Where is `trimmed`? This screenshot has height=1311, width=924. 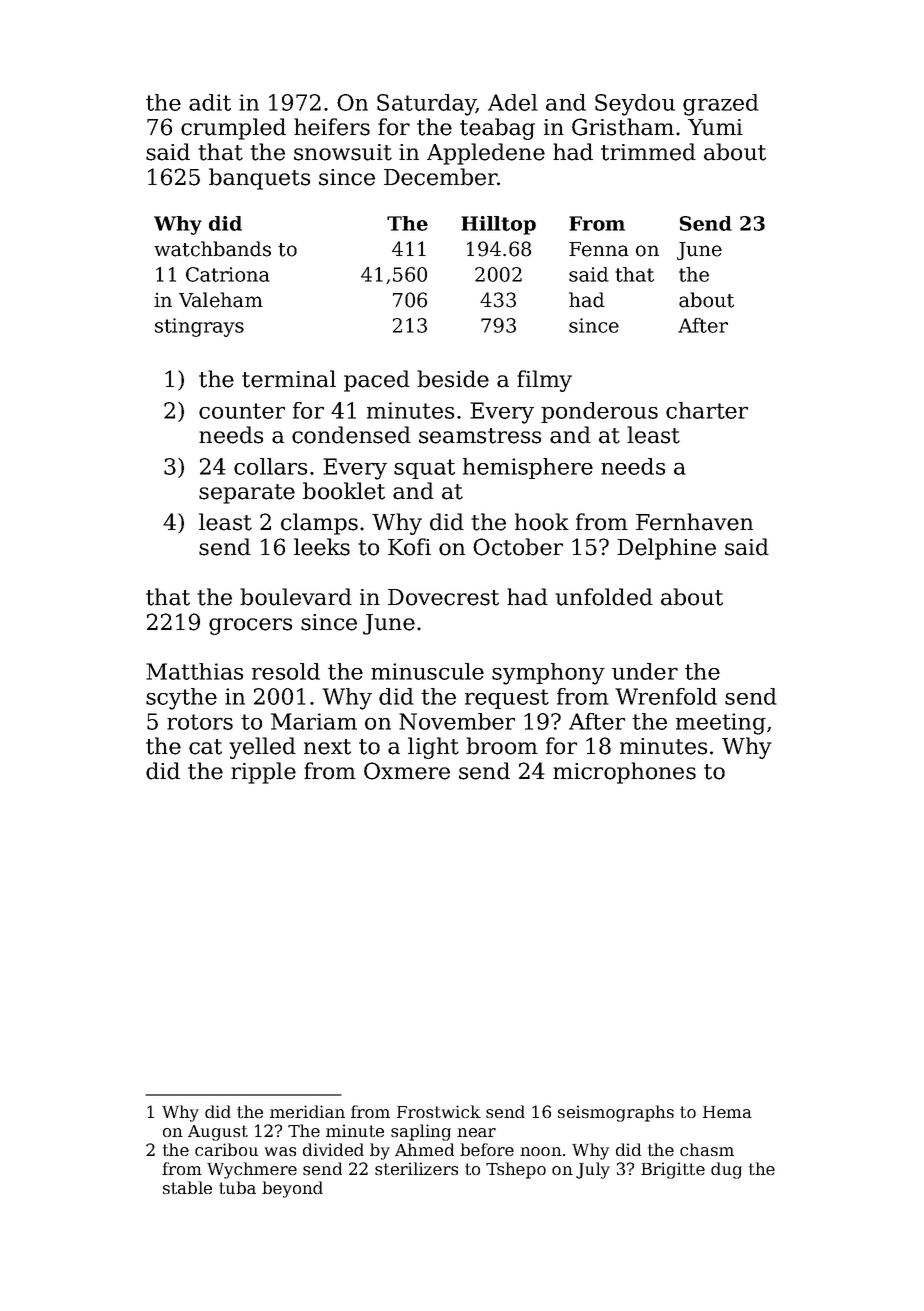
trimmed is located at coordinates (648, 152).
